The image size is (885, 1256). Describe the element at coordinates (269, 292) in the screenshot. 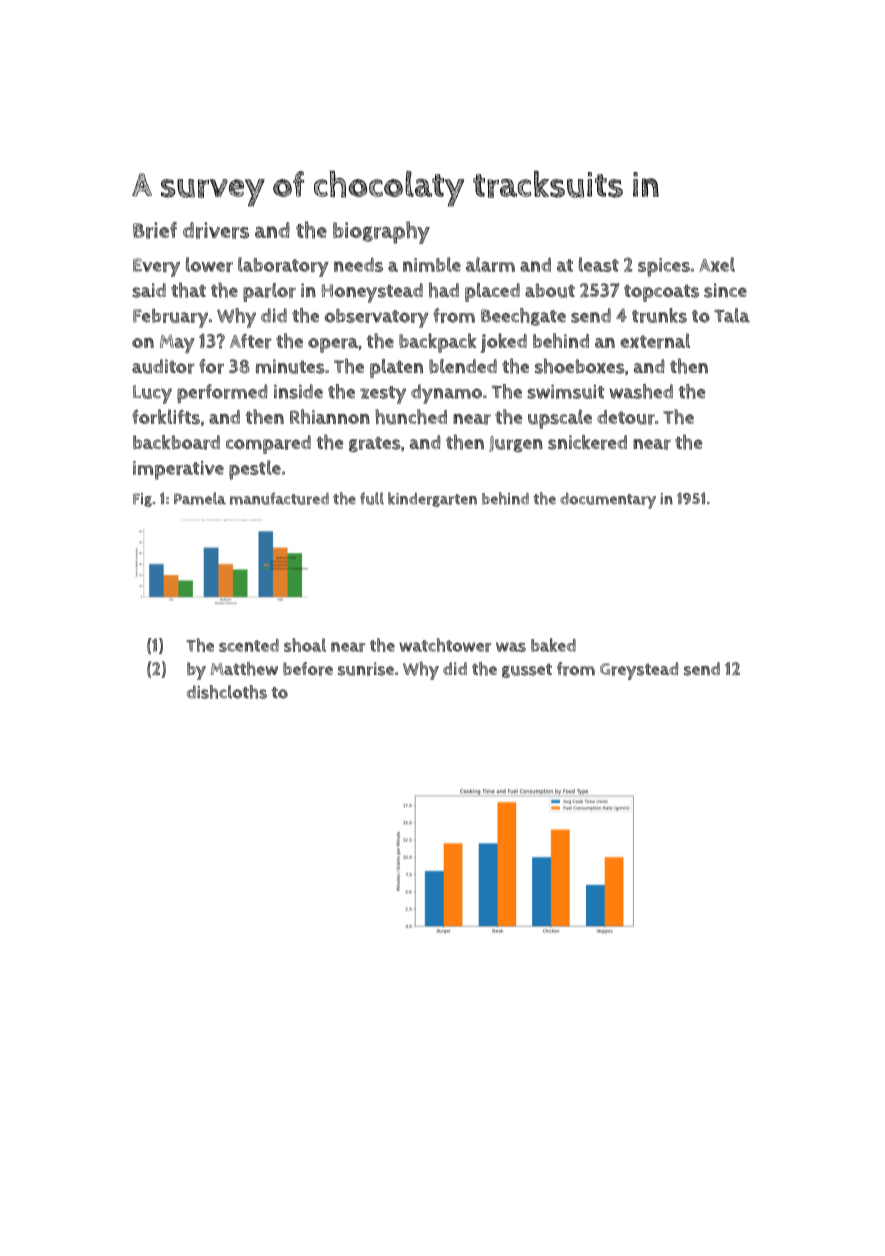

I see `parlor` at that location.
